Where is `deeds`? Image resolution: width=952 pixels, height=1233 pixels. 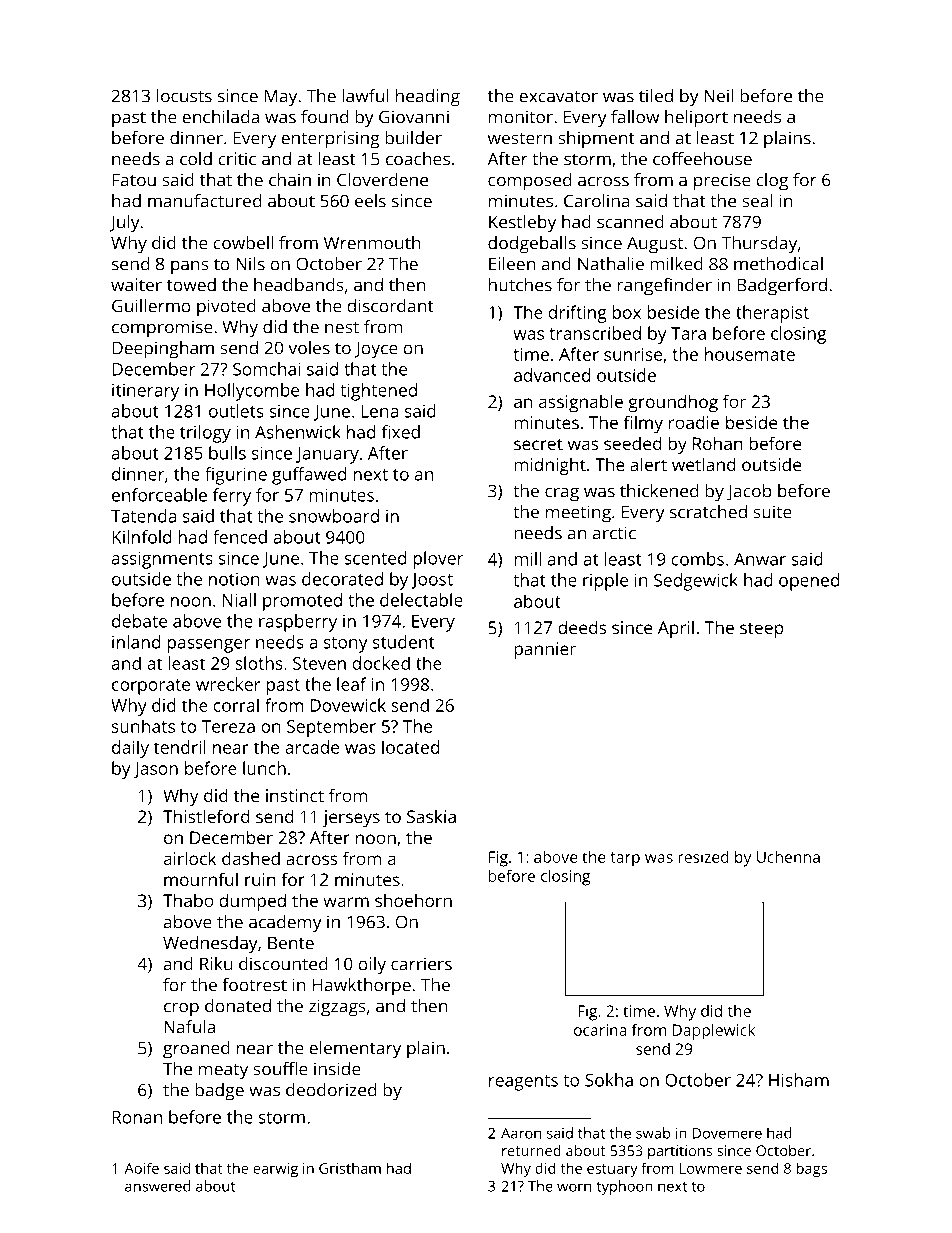
deeds is located at coordinates (582, 627).
